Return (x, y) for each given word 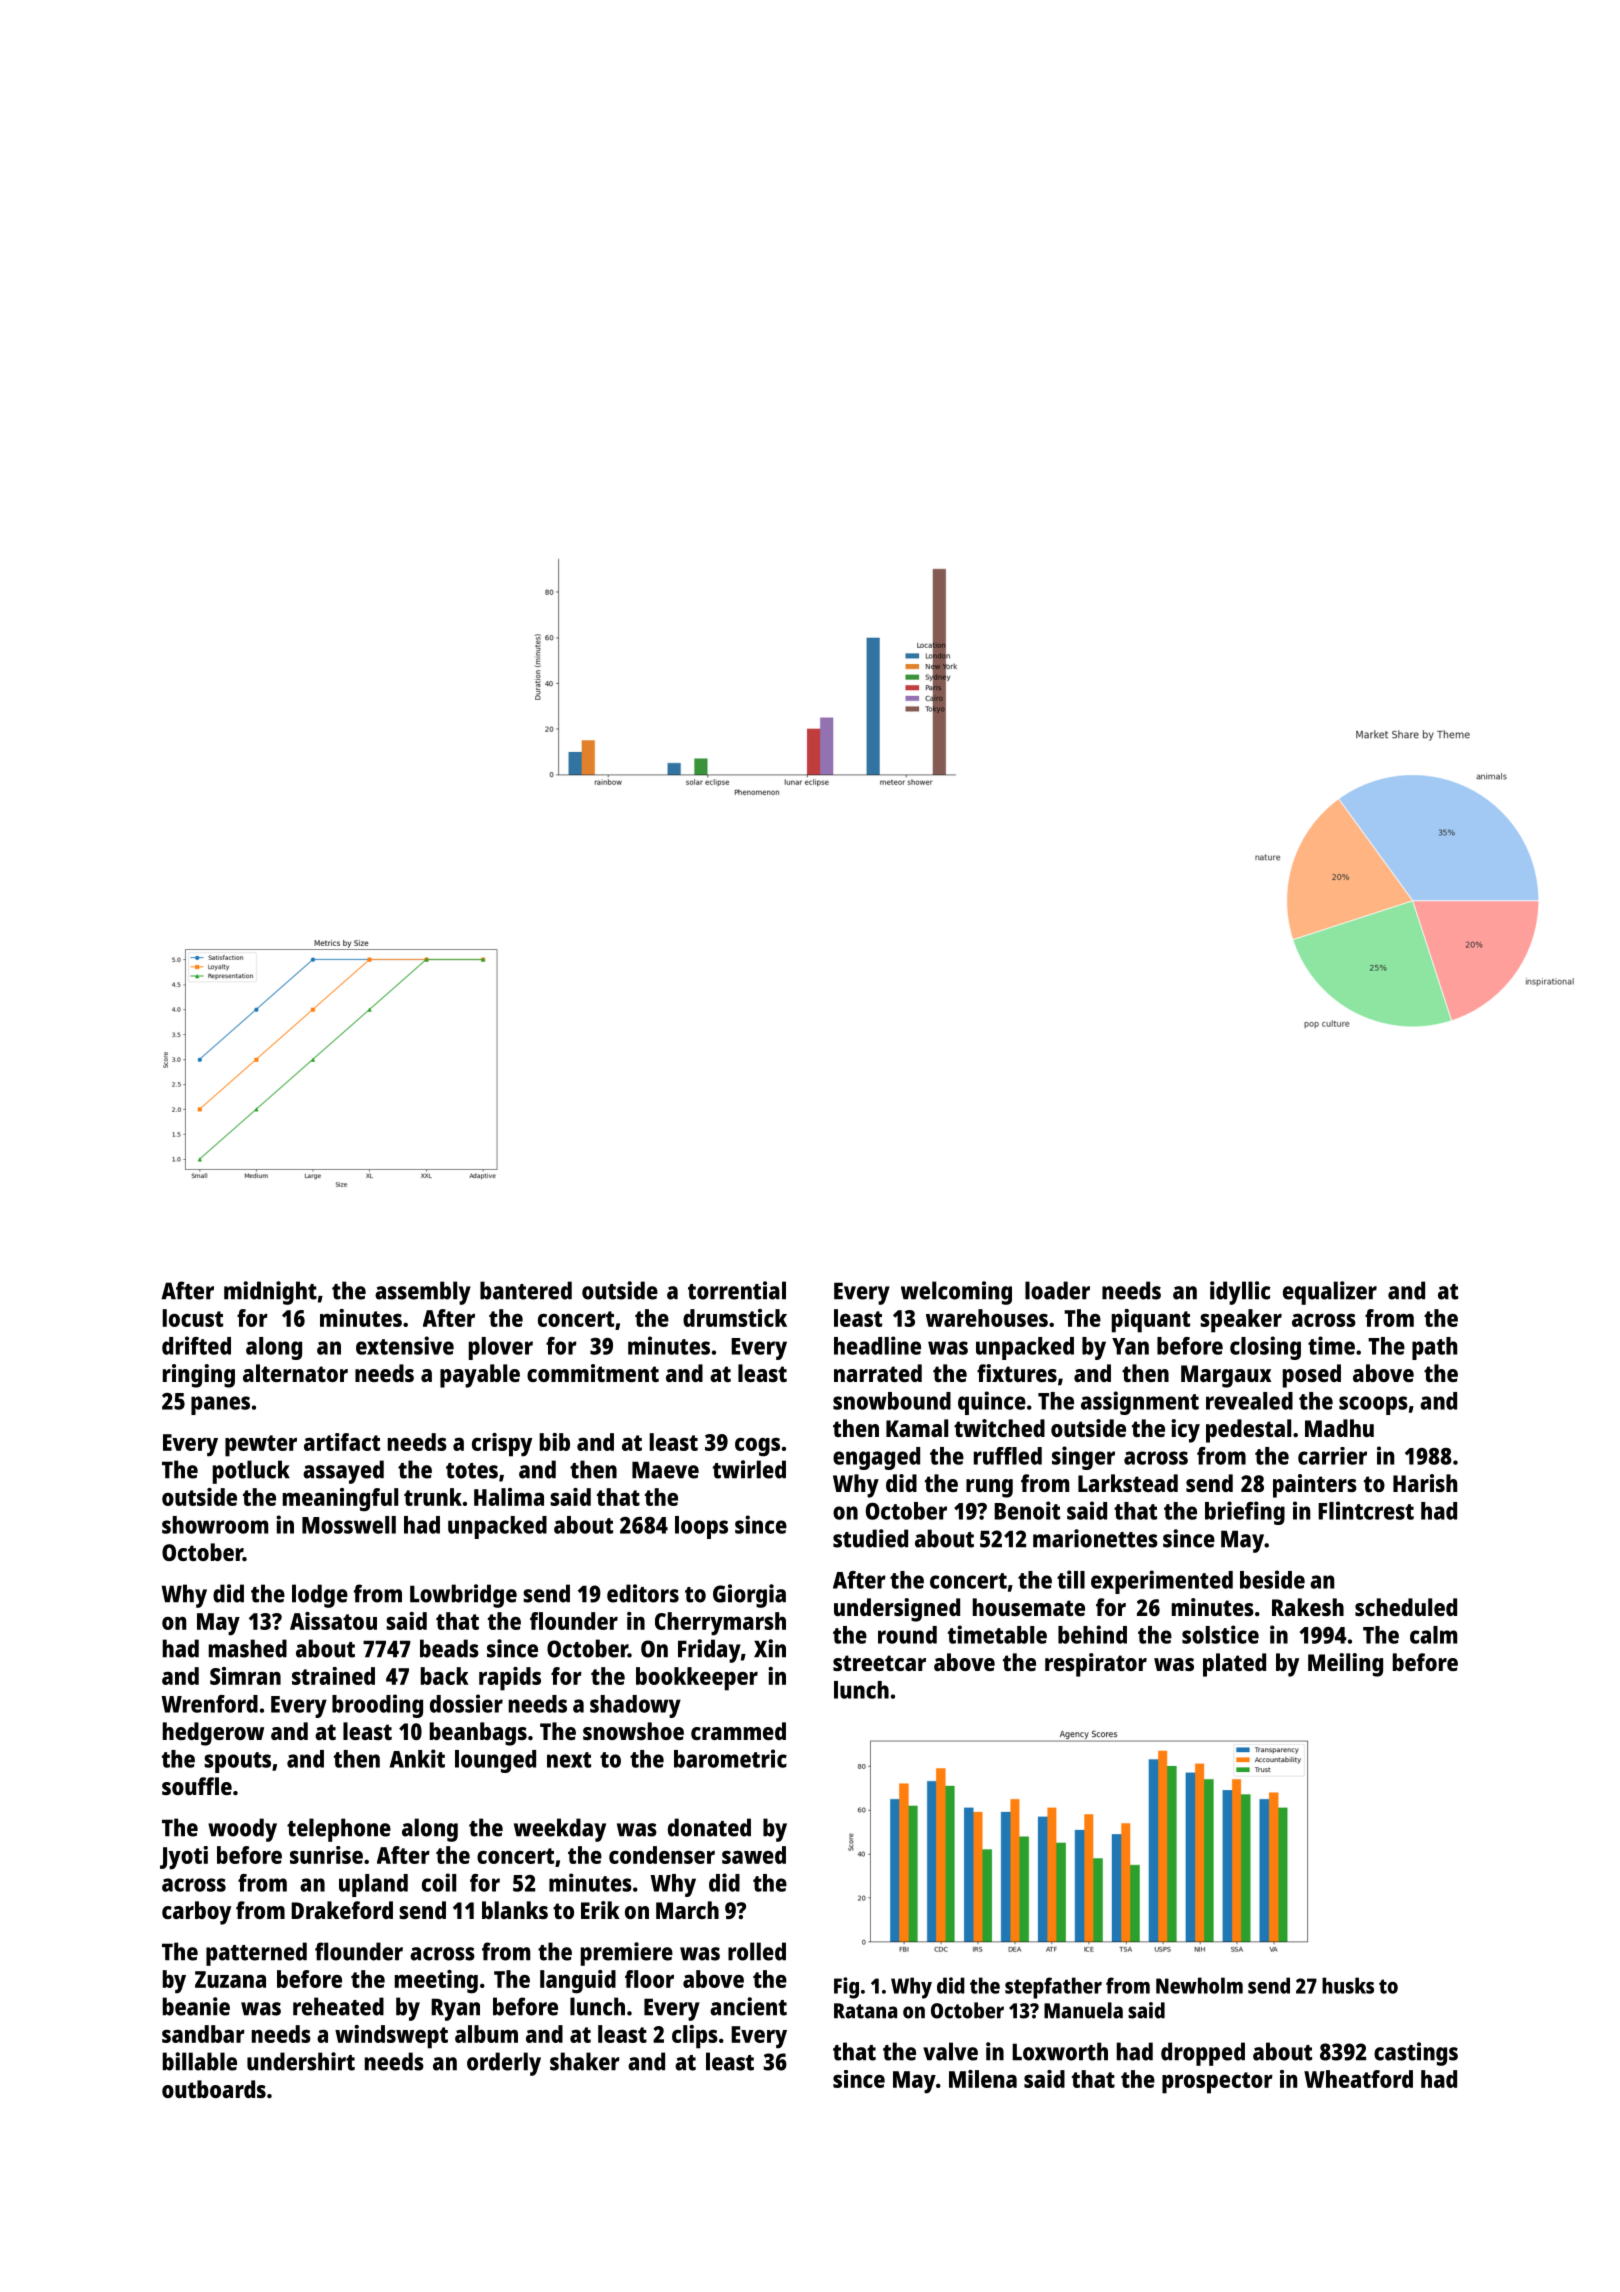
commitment (593, 1373)
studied (870, 1538)
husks (1348, 1985)
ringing (199, 1376)
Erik (600, 1910)
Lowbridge (463, 1596)
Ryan (455, 2009)
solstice (1220, 1634)
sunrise (326, 1855)
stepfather (1053, 1988)
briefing (1245, 1513)
